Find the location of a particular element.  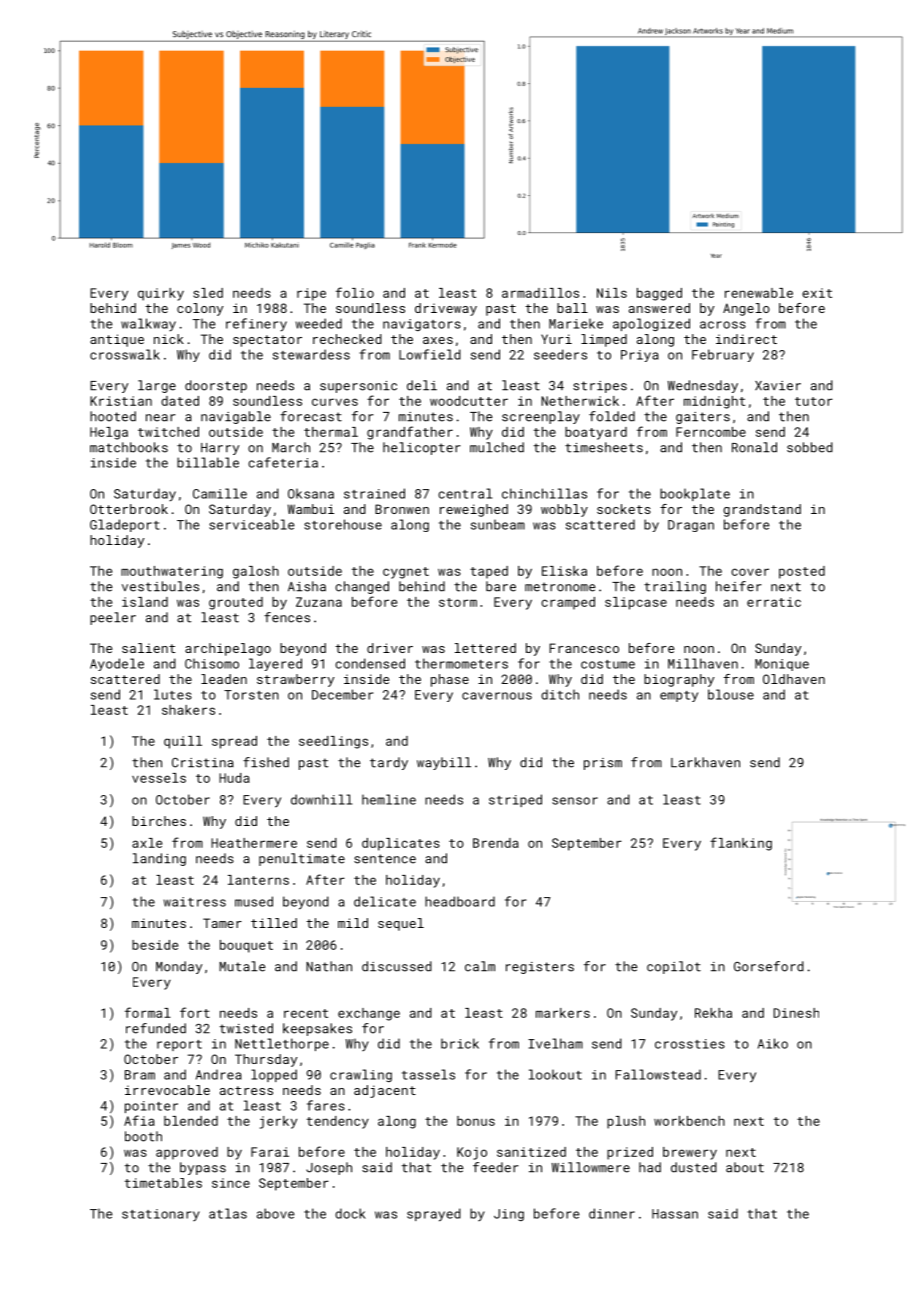

Xavier is located at coordinates (778, 386).
